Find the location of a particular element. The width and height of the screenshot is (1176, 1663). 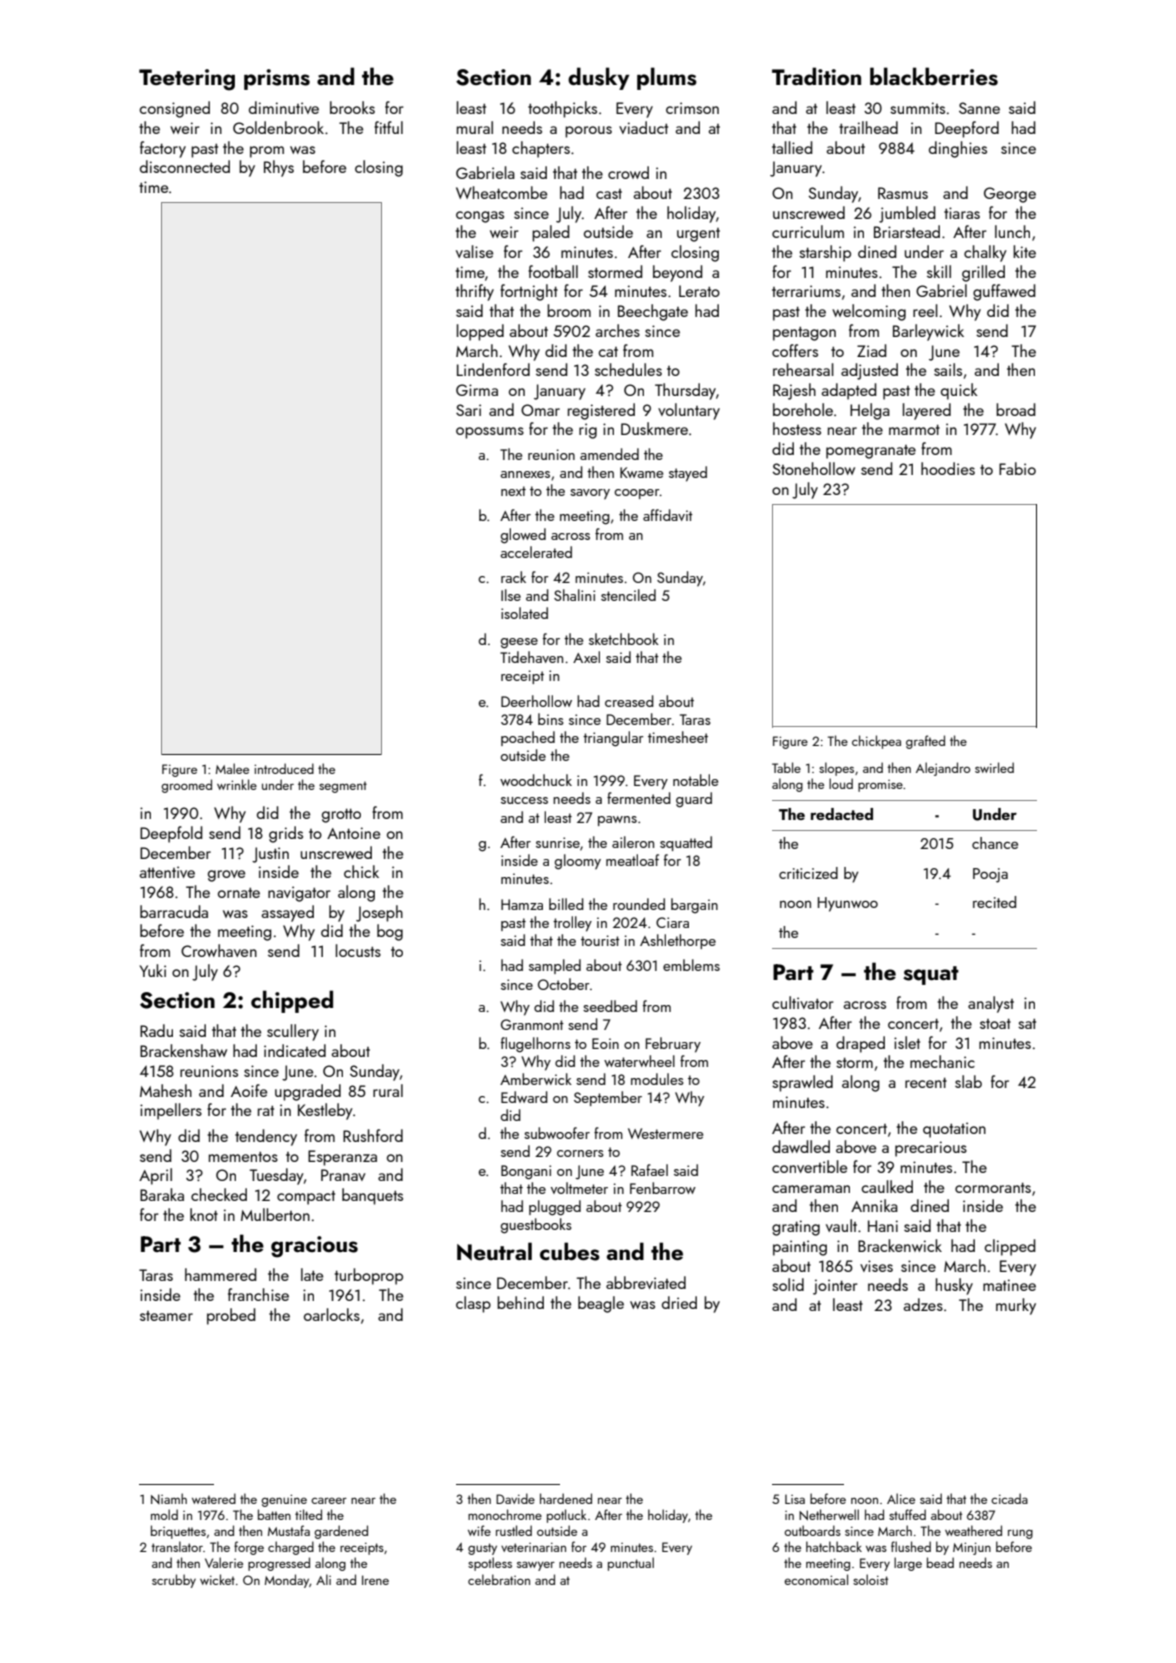

wicket is located at coordinates (217, 1579).
